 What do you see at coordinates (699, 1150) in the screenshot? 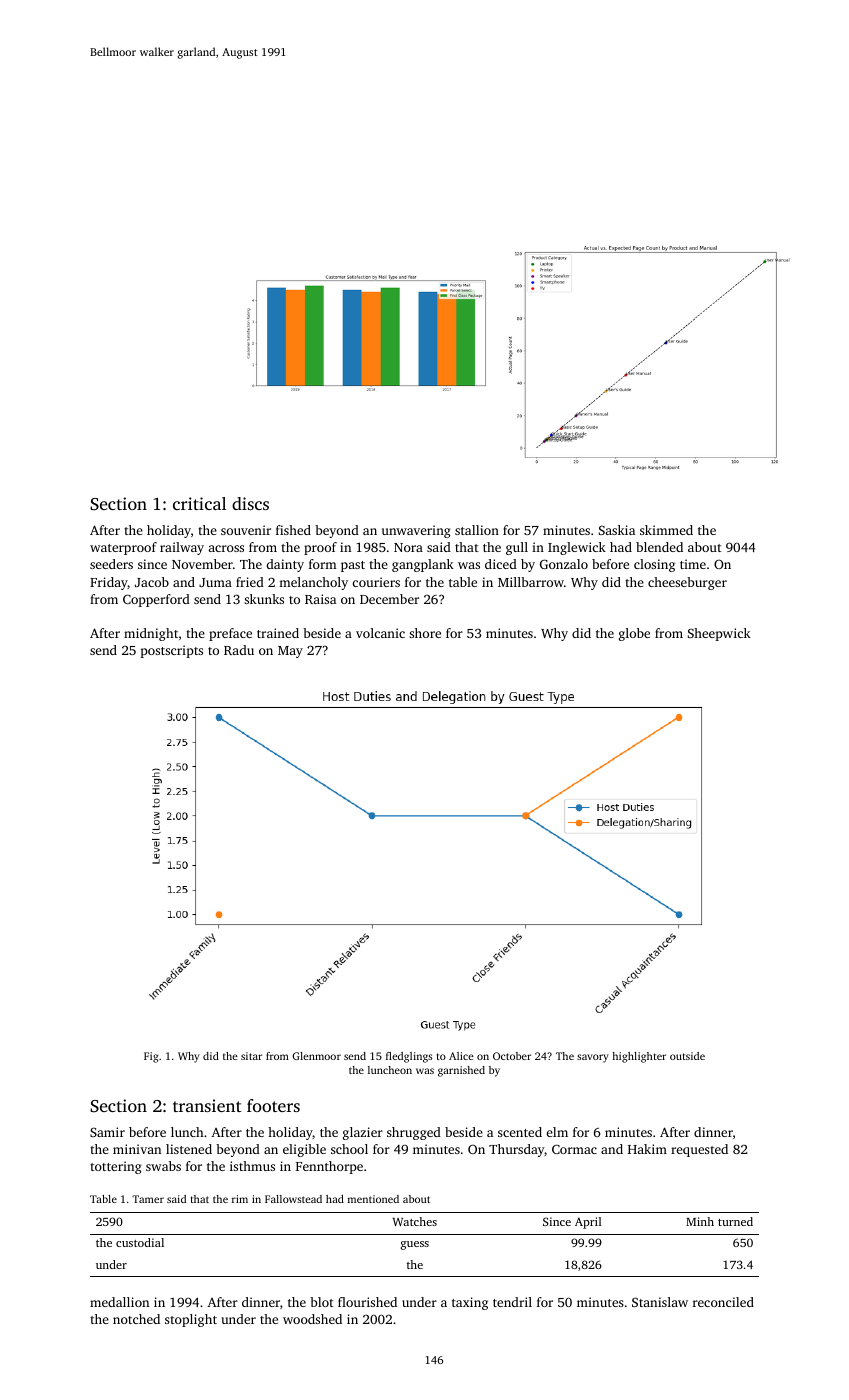
I see `requested` at bounding box center [699, 1150].
